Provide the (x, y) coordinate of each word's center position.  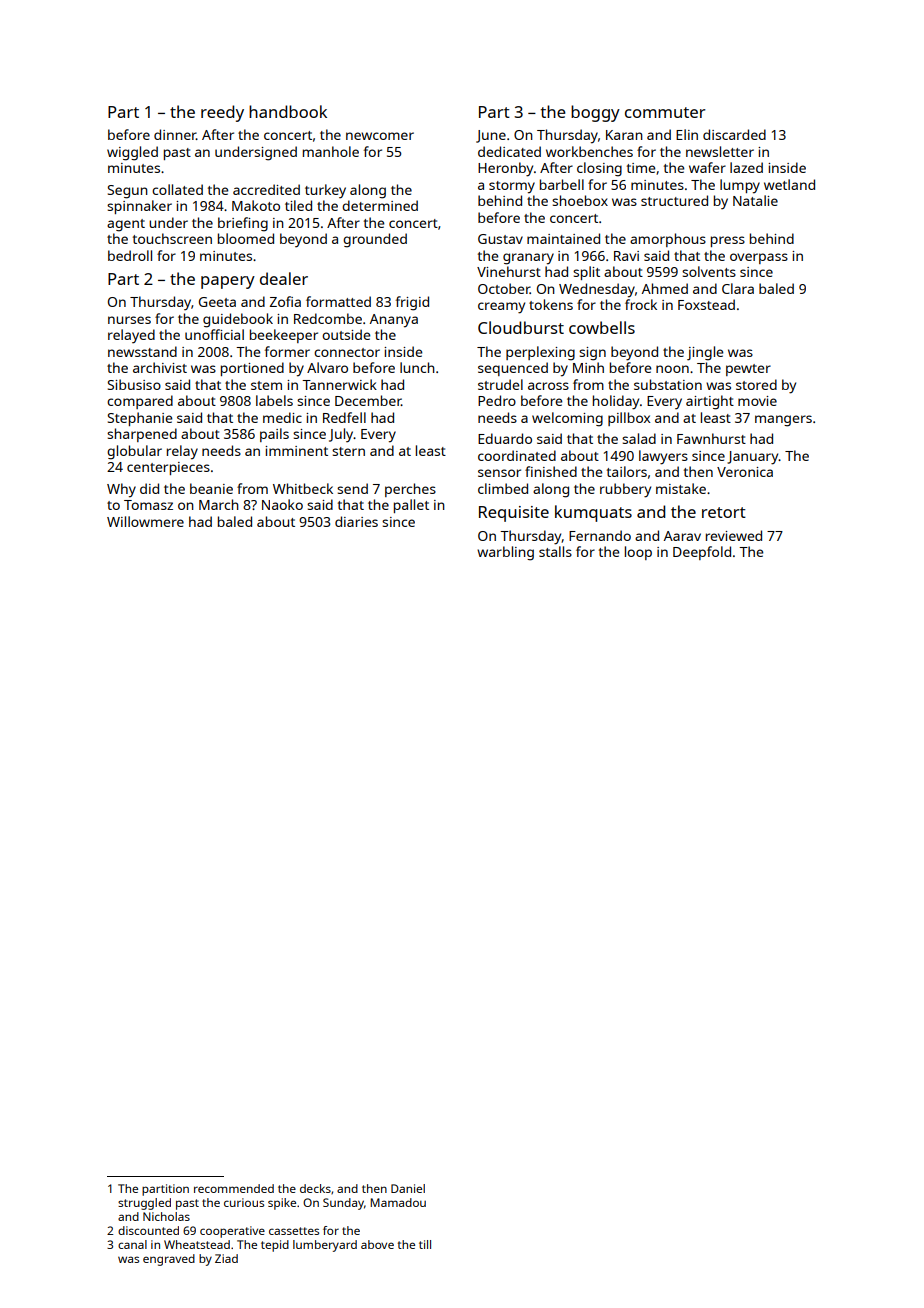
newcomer (380, 136)
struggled (144, 1204)
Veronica (745, 472)
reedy (222, 113)
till (425, 1244)
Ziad (226, 1258)
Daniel (408, 1188)
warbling (505, 553)
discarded (734, 134)
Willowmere (145, 521)
